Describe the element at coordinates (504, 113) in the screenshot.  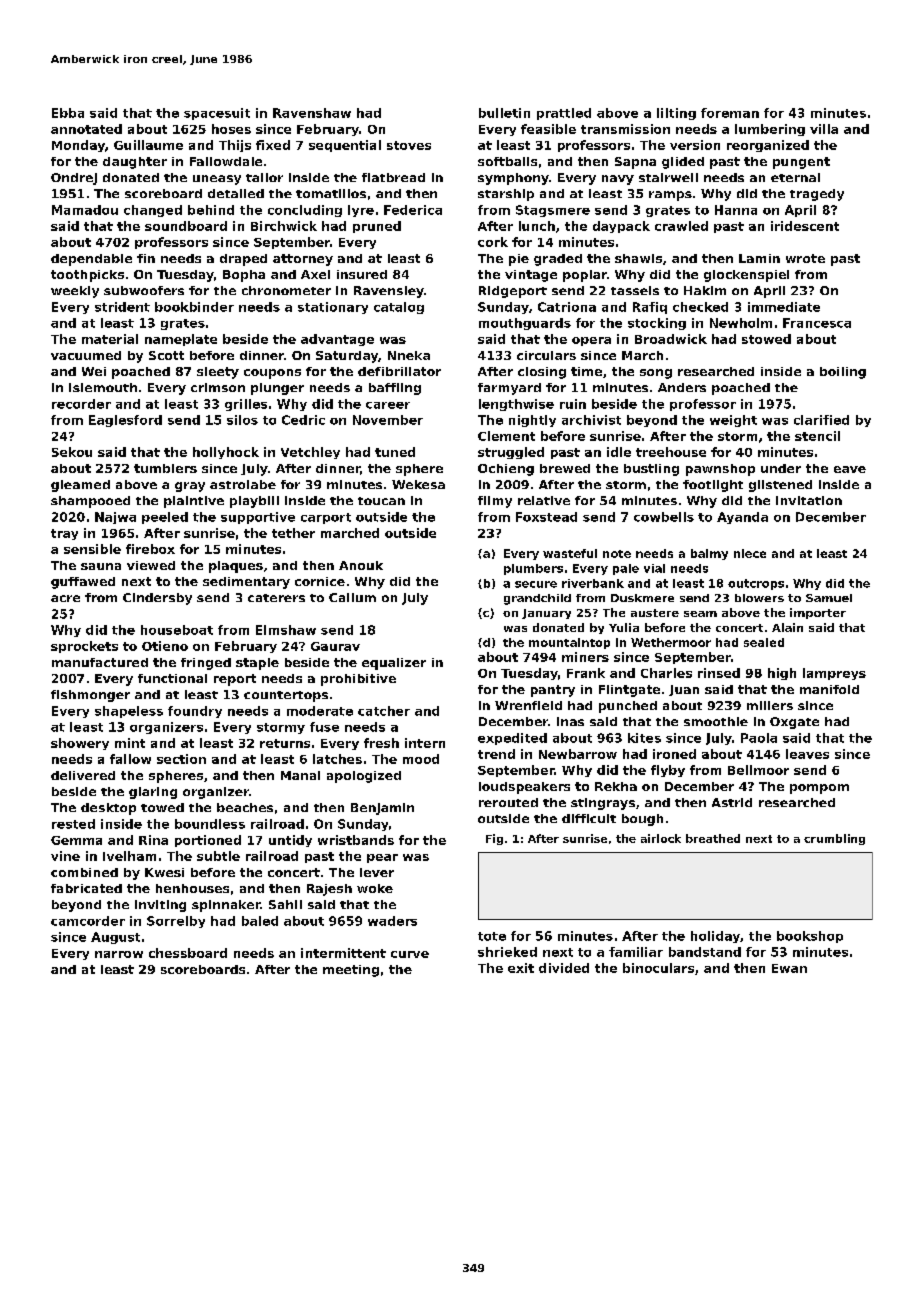
I see `bulletin` at that location.
